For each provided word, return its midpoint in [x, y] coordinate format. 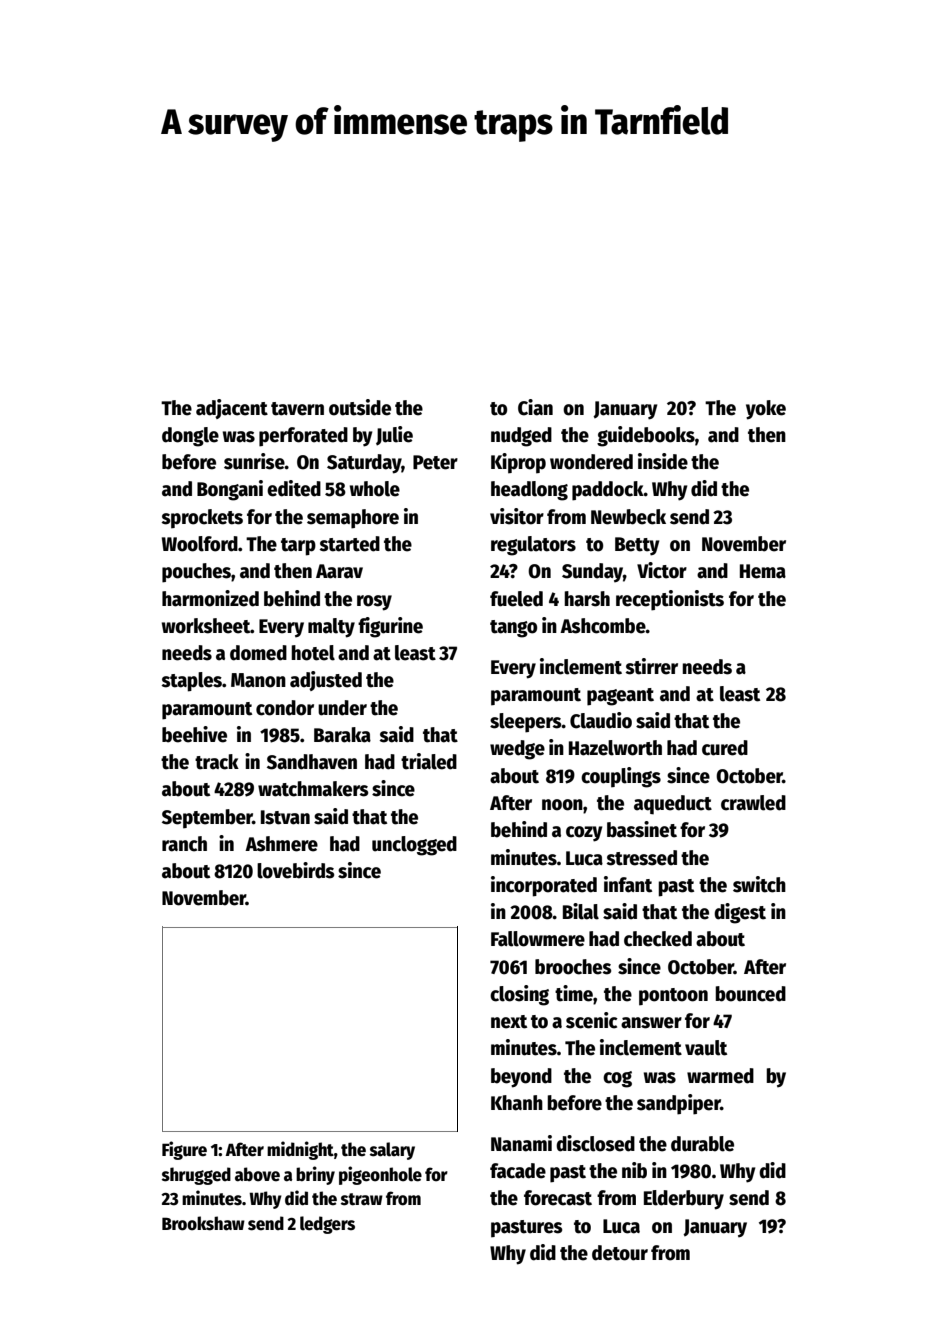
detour [620, 1253]
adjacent [232, 409]
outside [360, 407]
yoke [766, 410]
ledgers [327, 1225]
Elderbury [684, 1200]
